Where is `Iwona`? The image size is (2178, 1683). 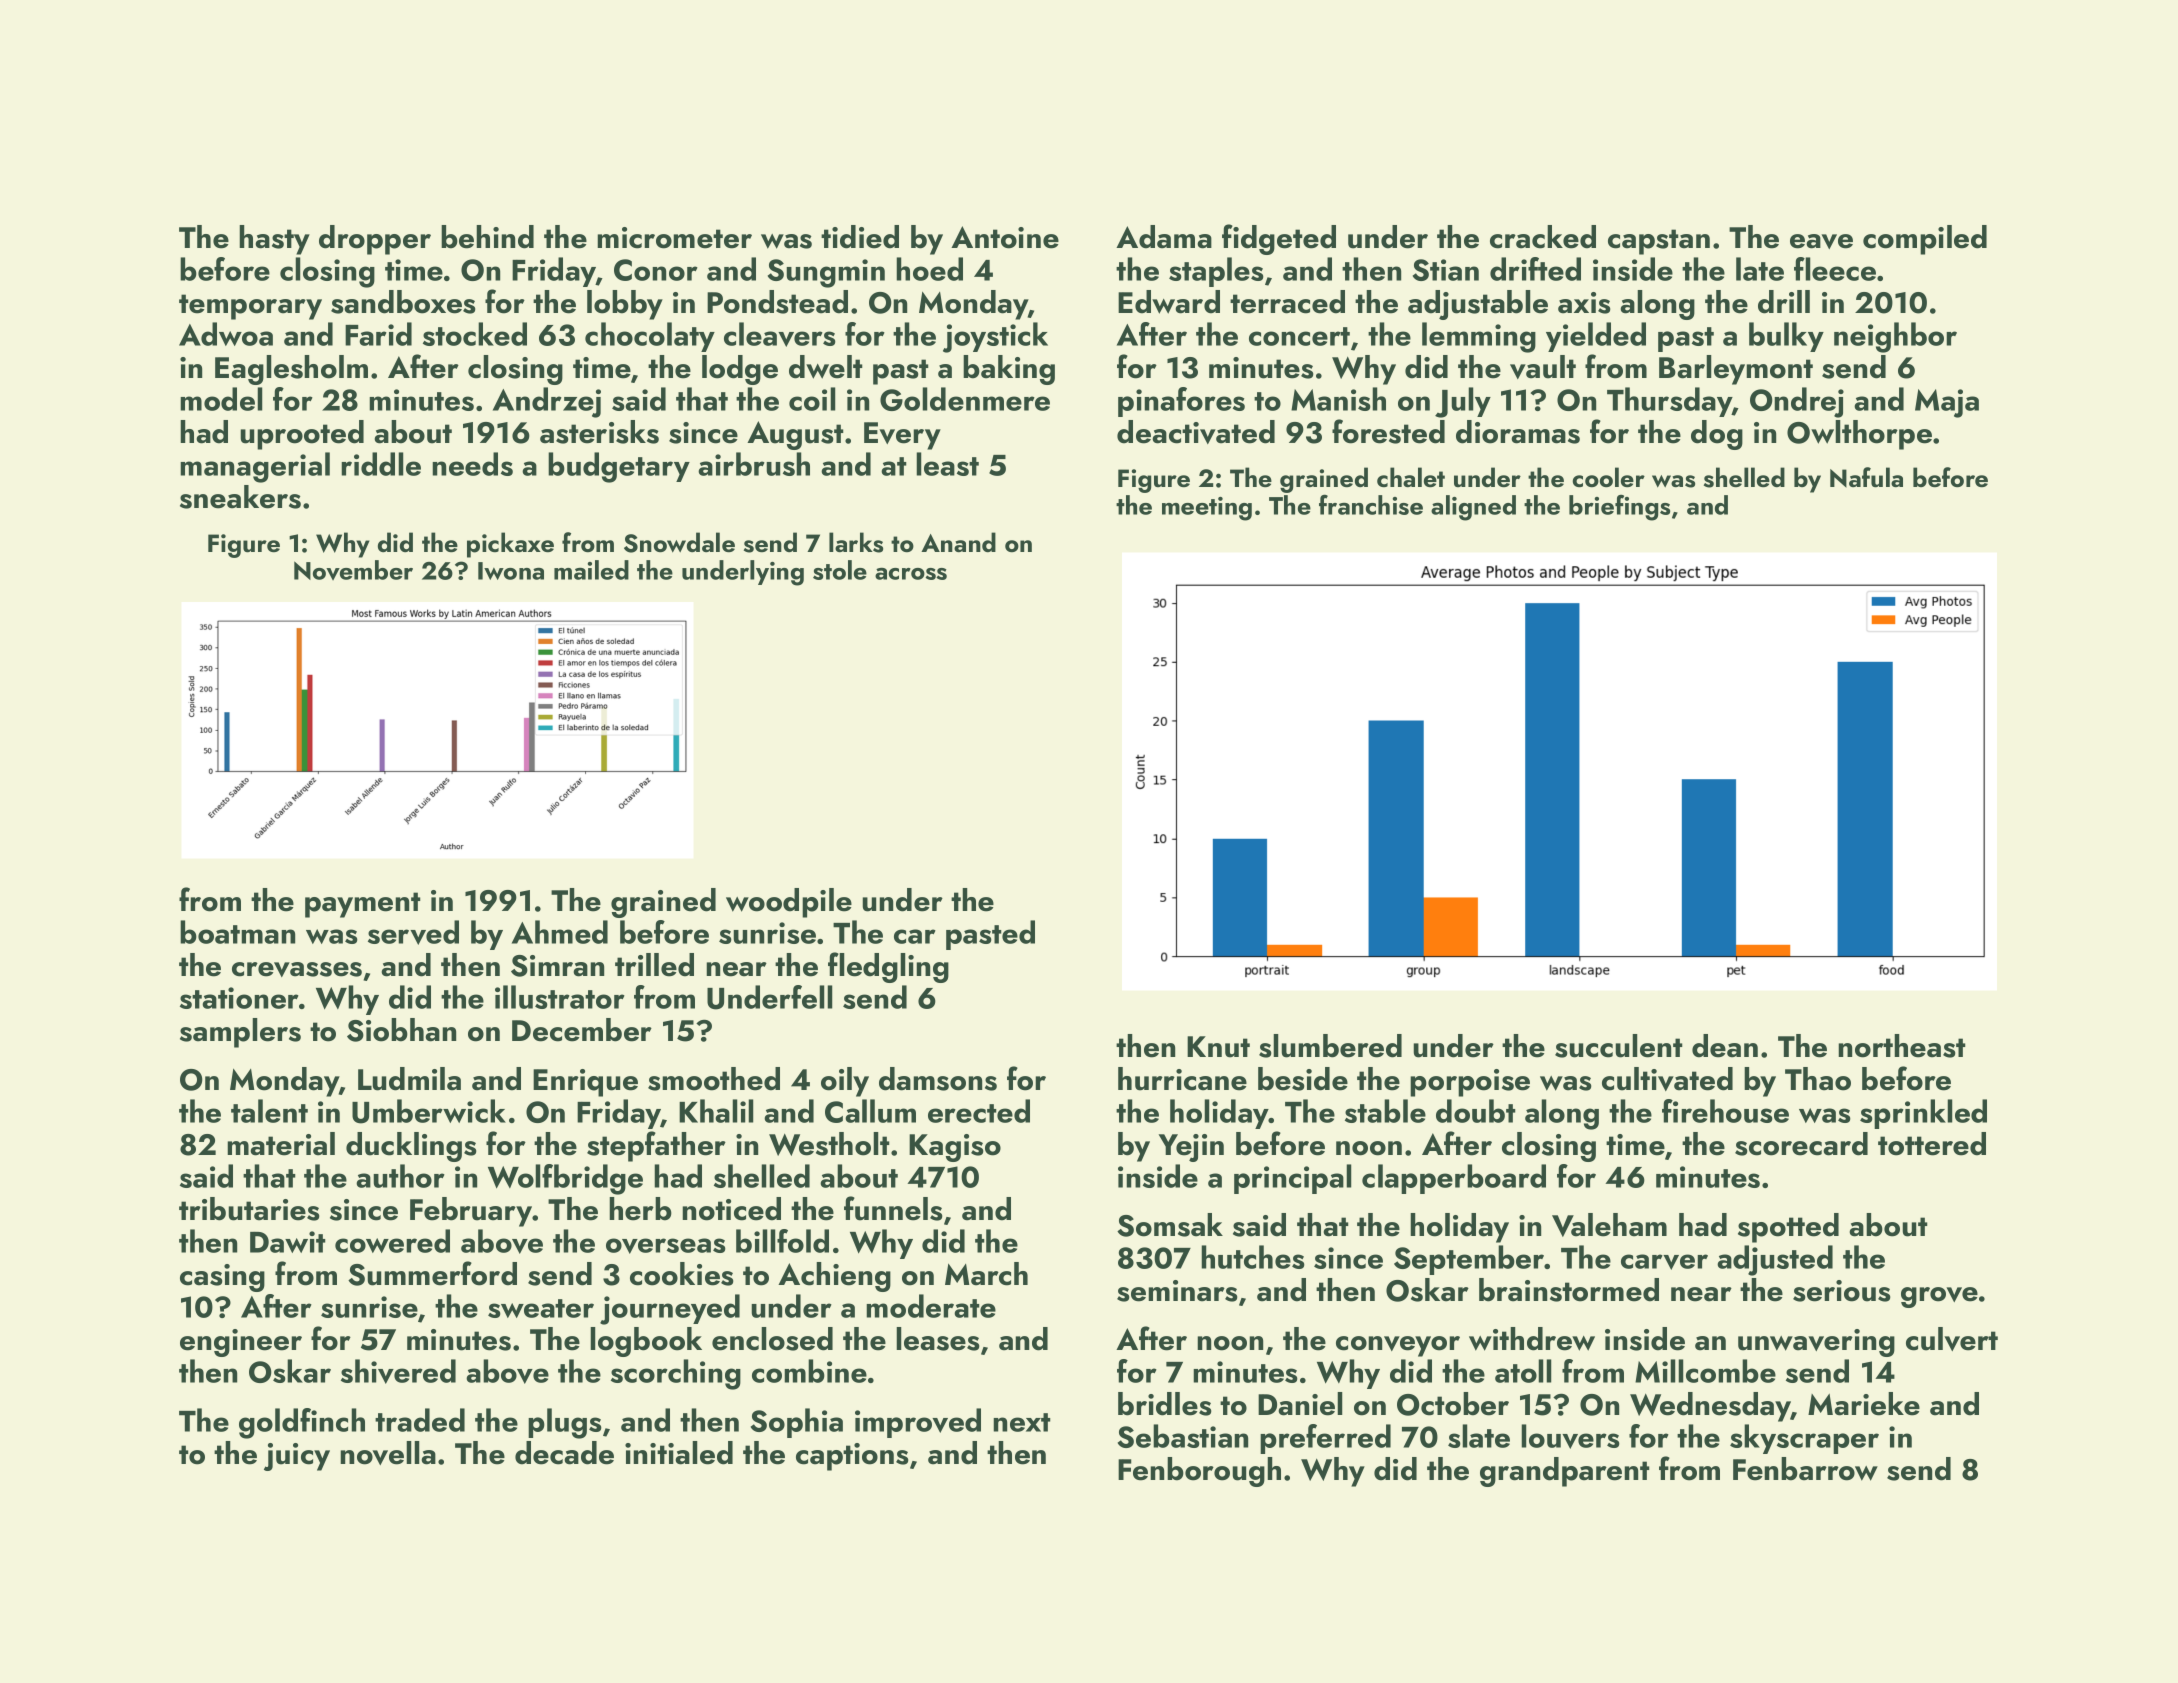 Iwona is located at coordinates (511, 571).
